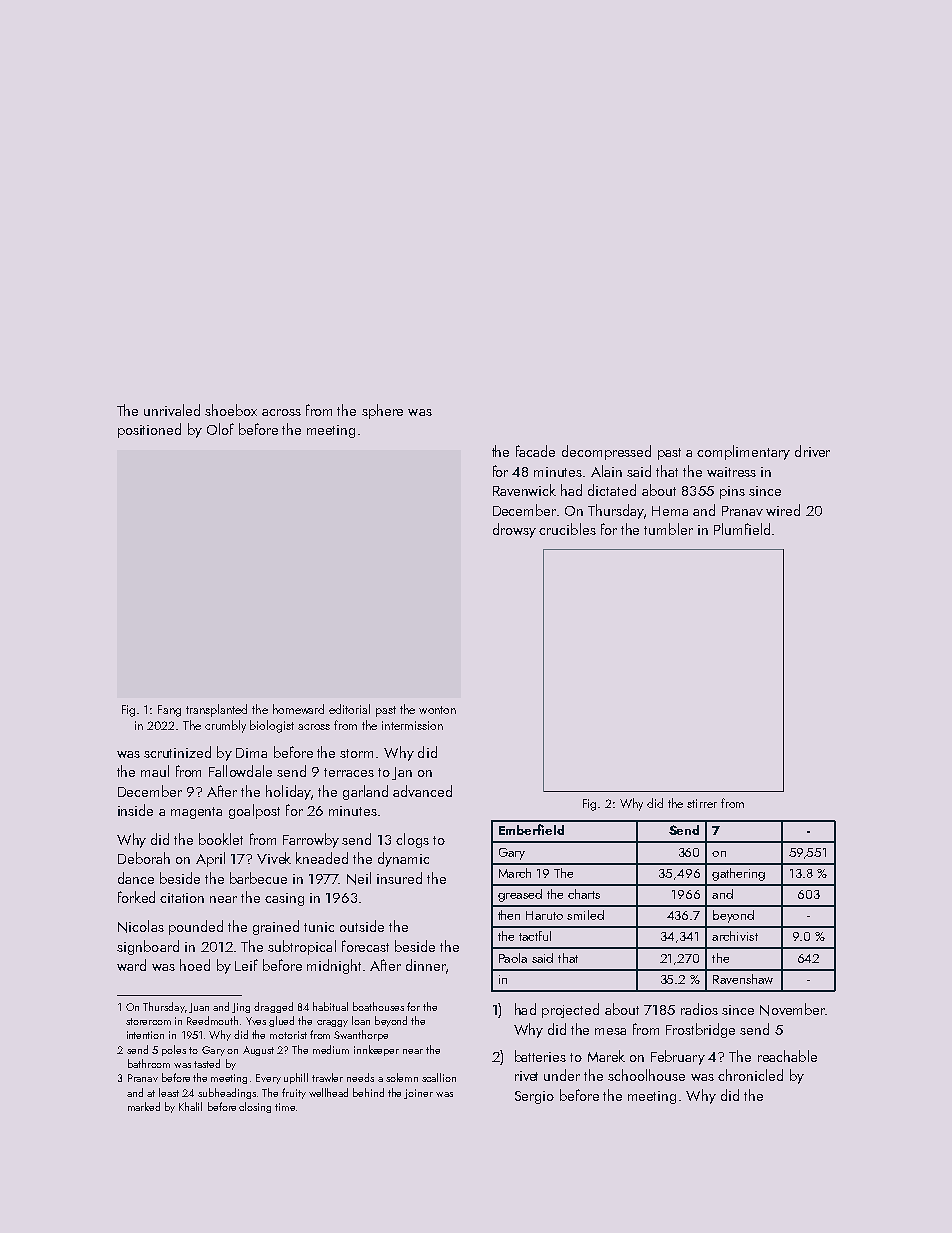 The width and height of the document is (952, 1233). What do you see at coordinates (216, 710) in the document?
I see `transplanted` at bounding box center [216, 710].
